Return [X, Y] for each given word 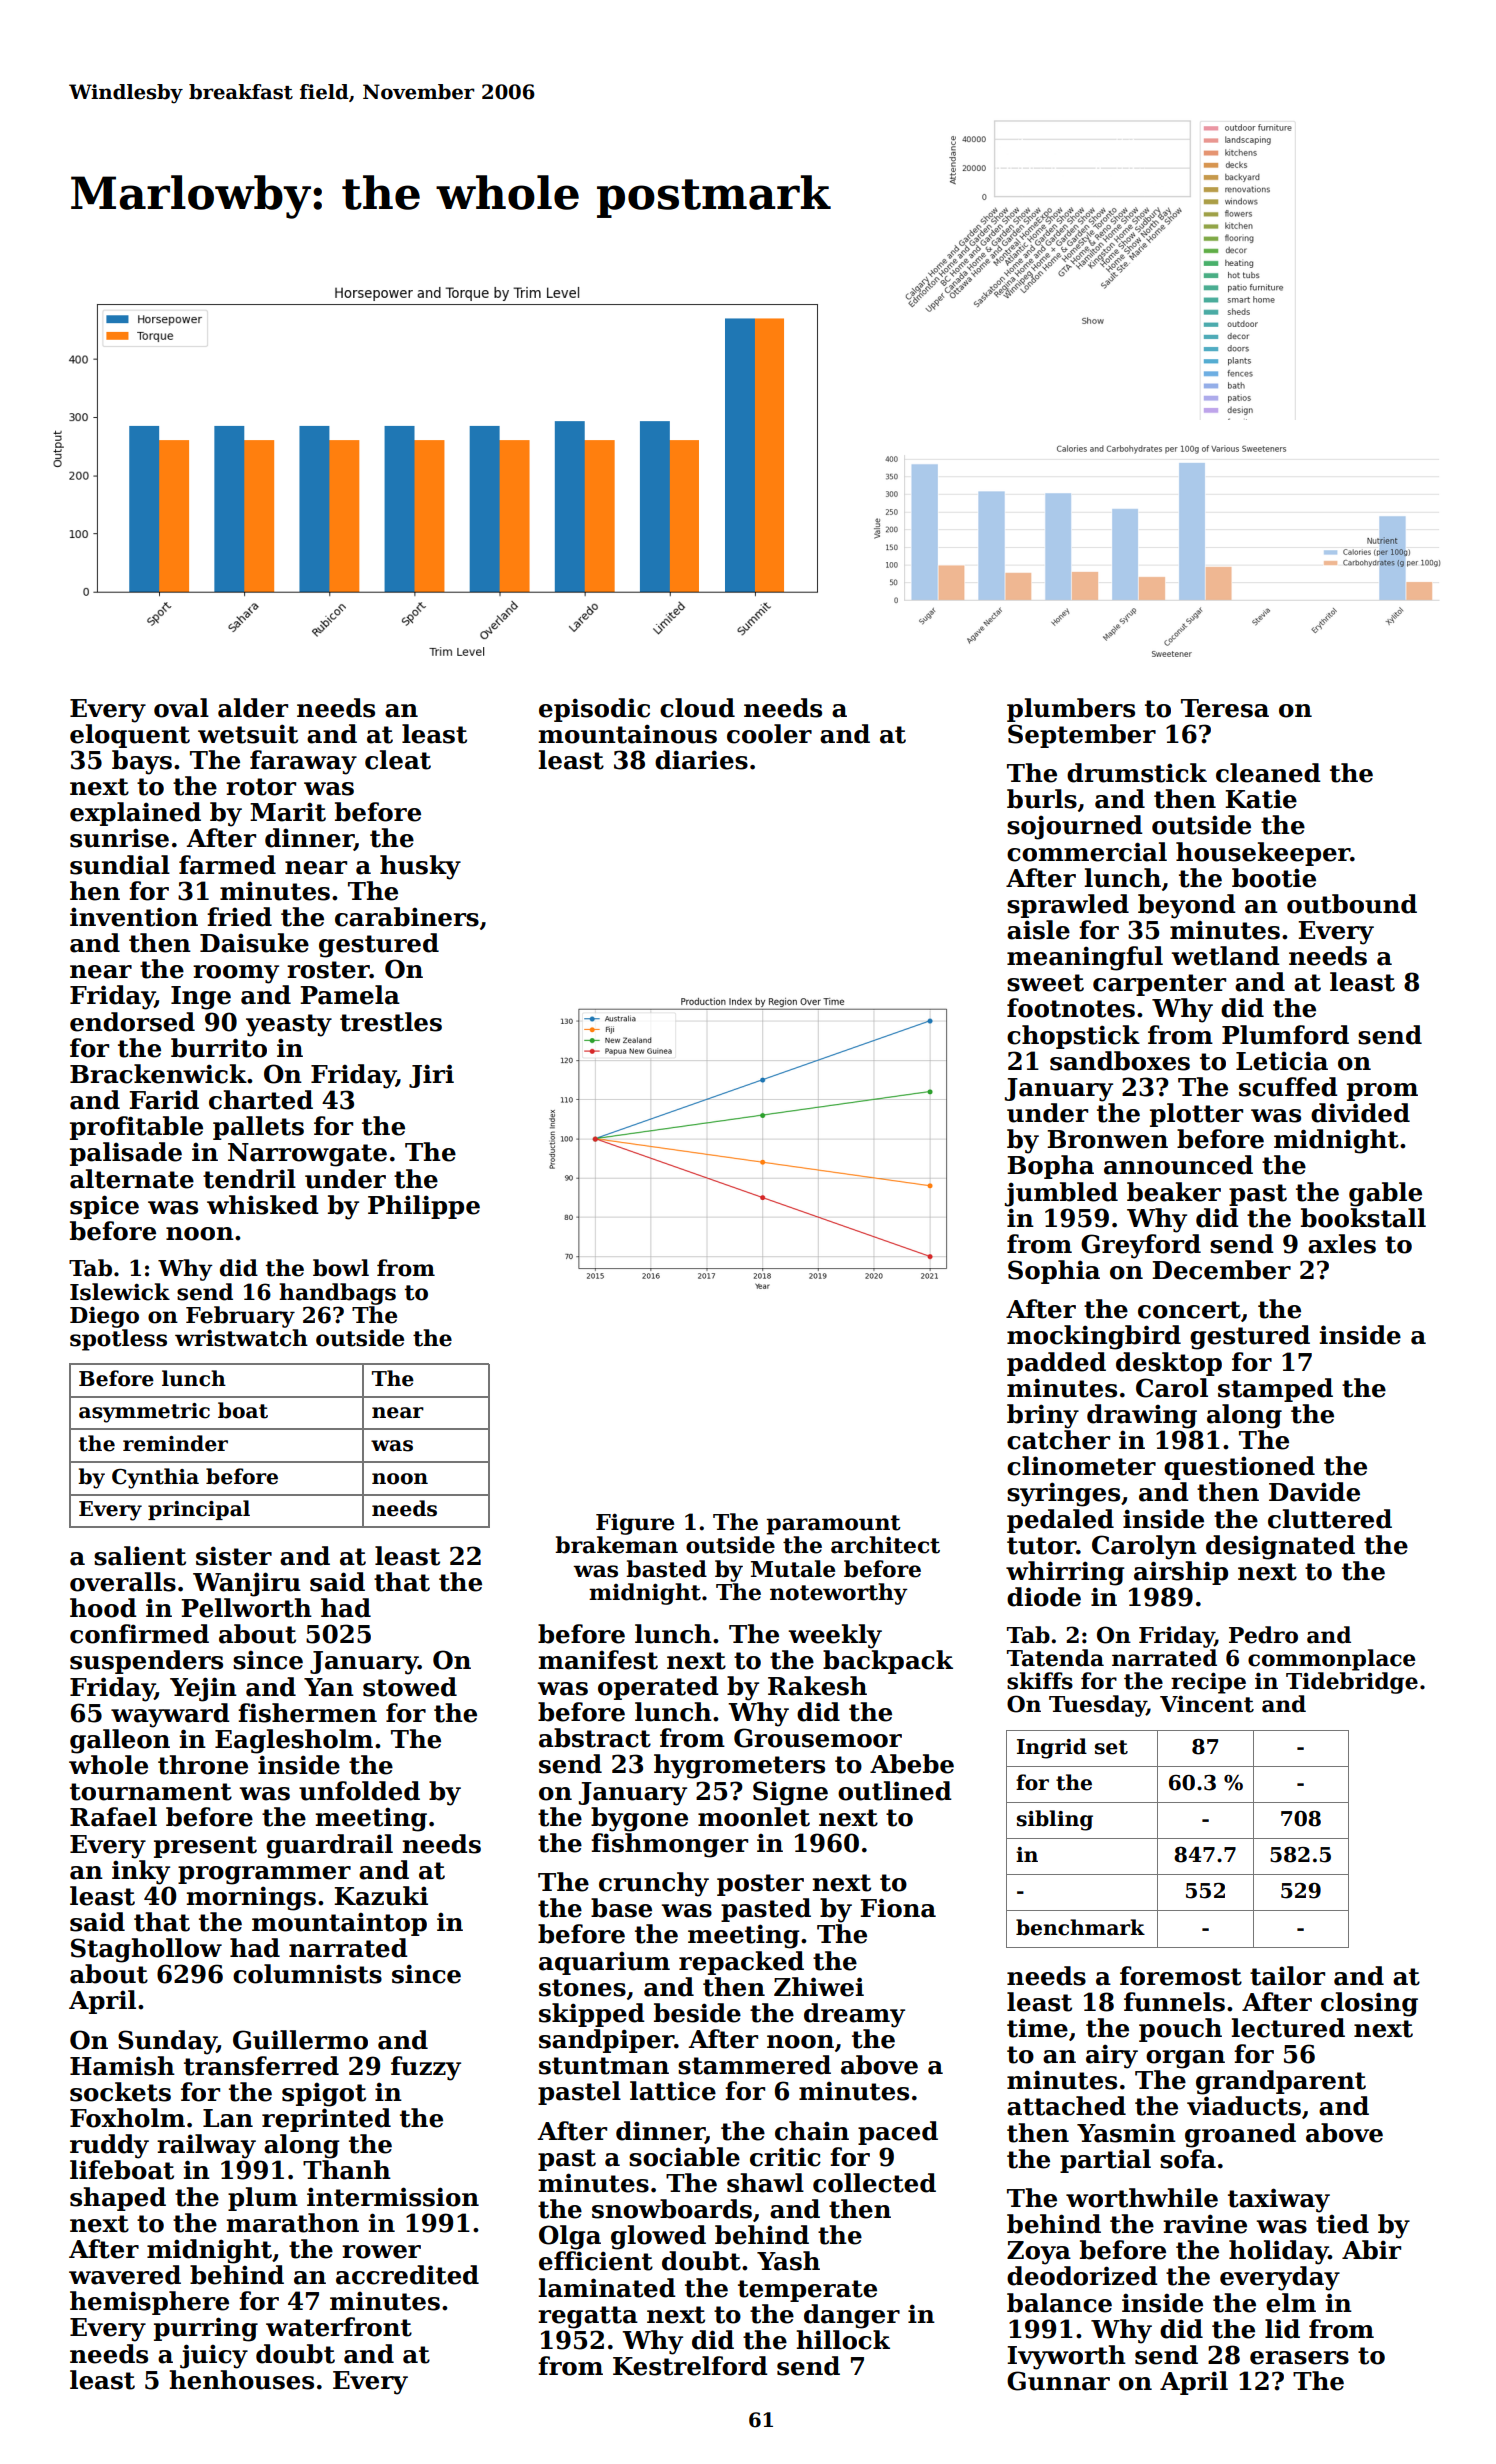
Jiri [431, 1076]
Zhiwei [819, 1987]
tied [1342, 2224]
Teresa [1225, 708]
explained [135, 814]
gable [1385, 1194]
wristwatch [241, 1338]
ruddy [109, 2146]
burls [1042, 799]
